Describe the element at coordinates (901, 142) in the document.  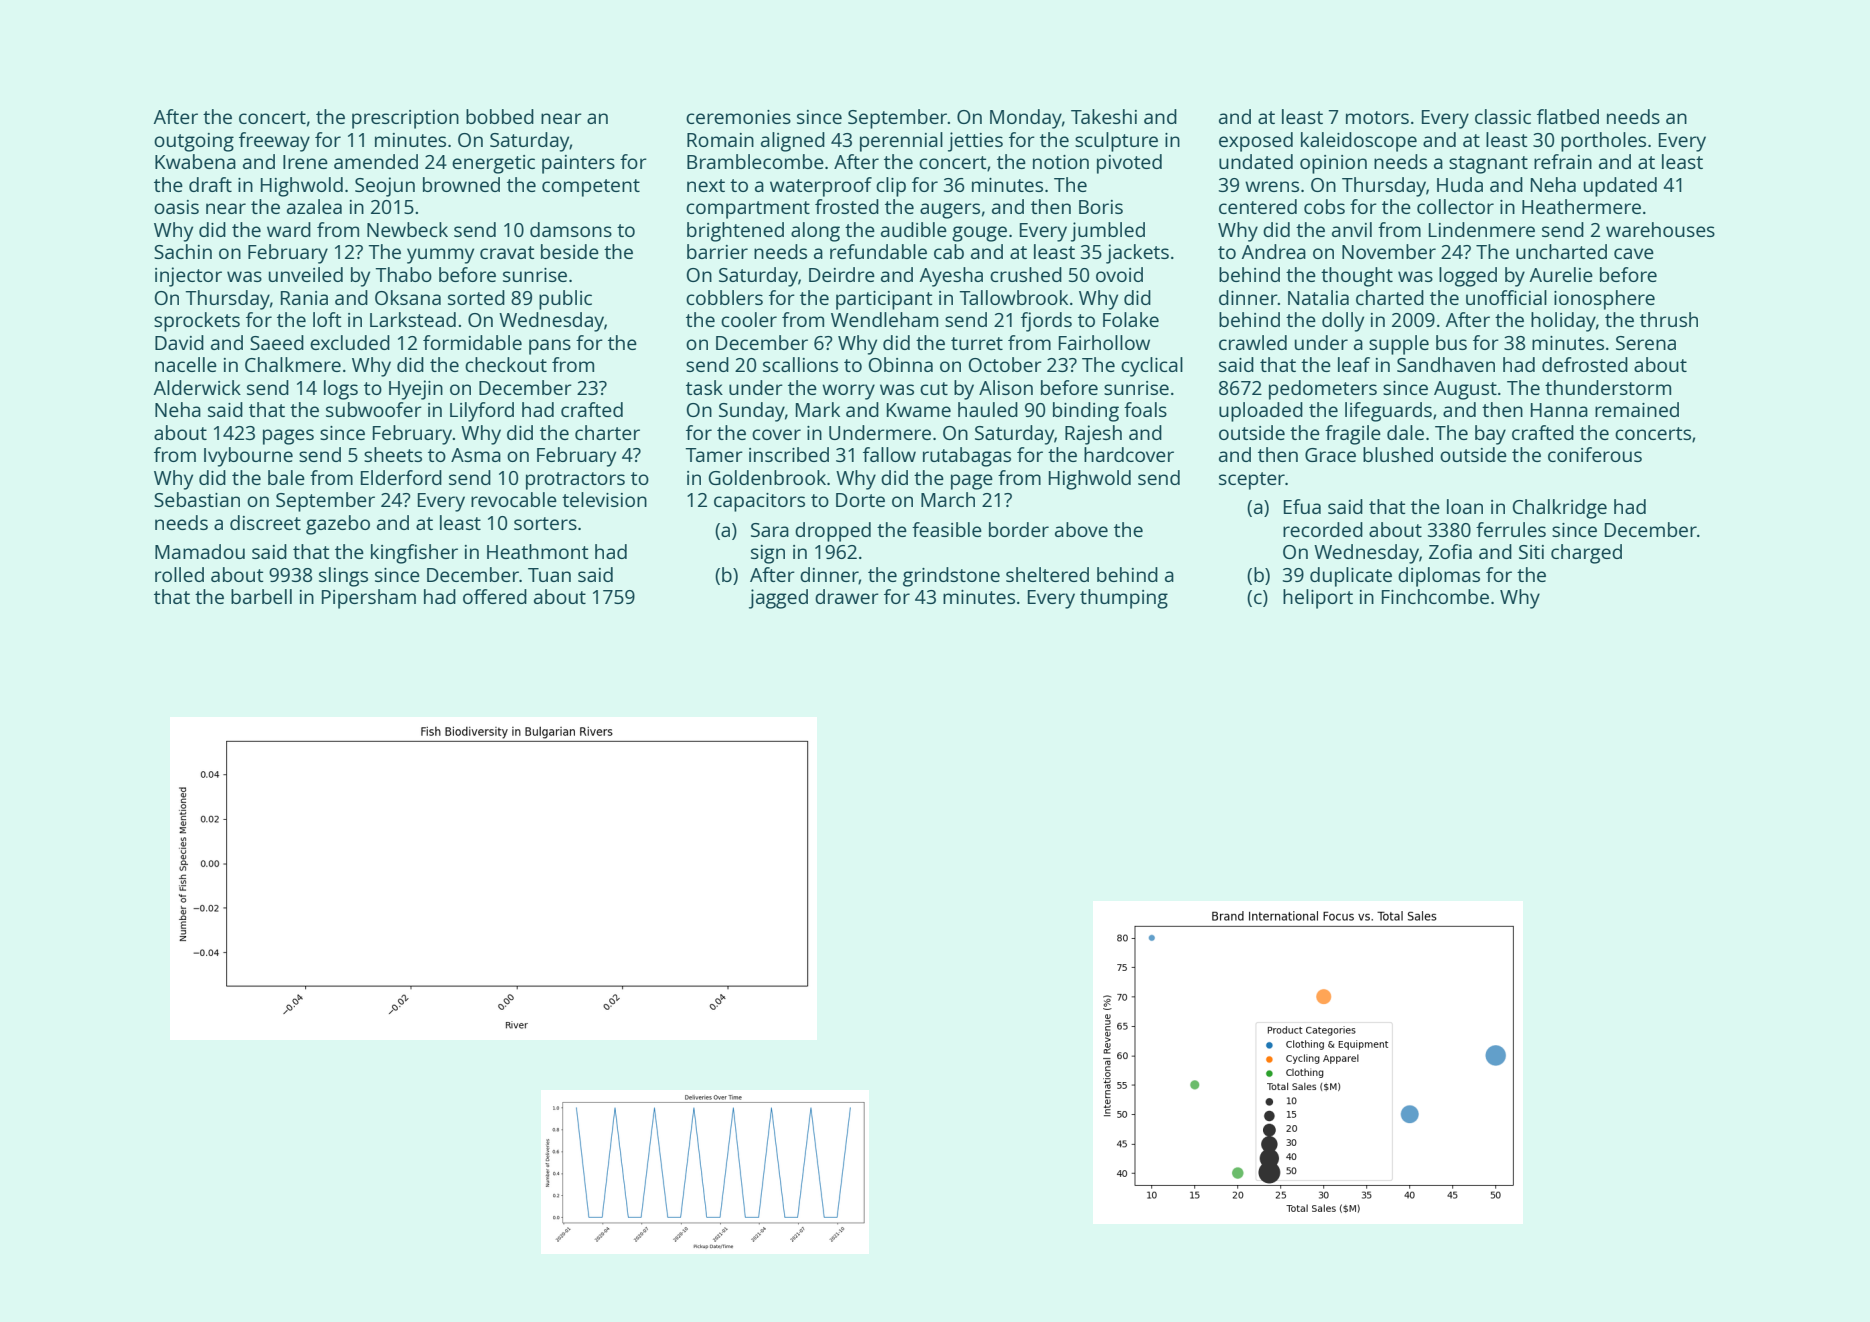
I see `perennial` at that location.
